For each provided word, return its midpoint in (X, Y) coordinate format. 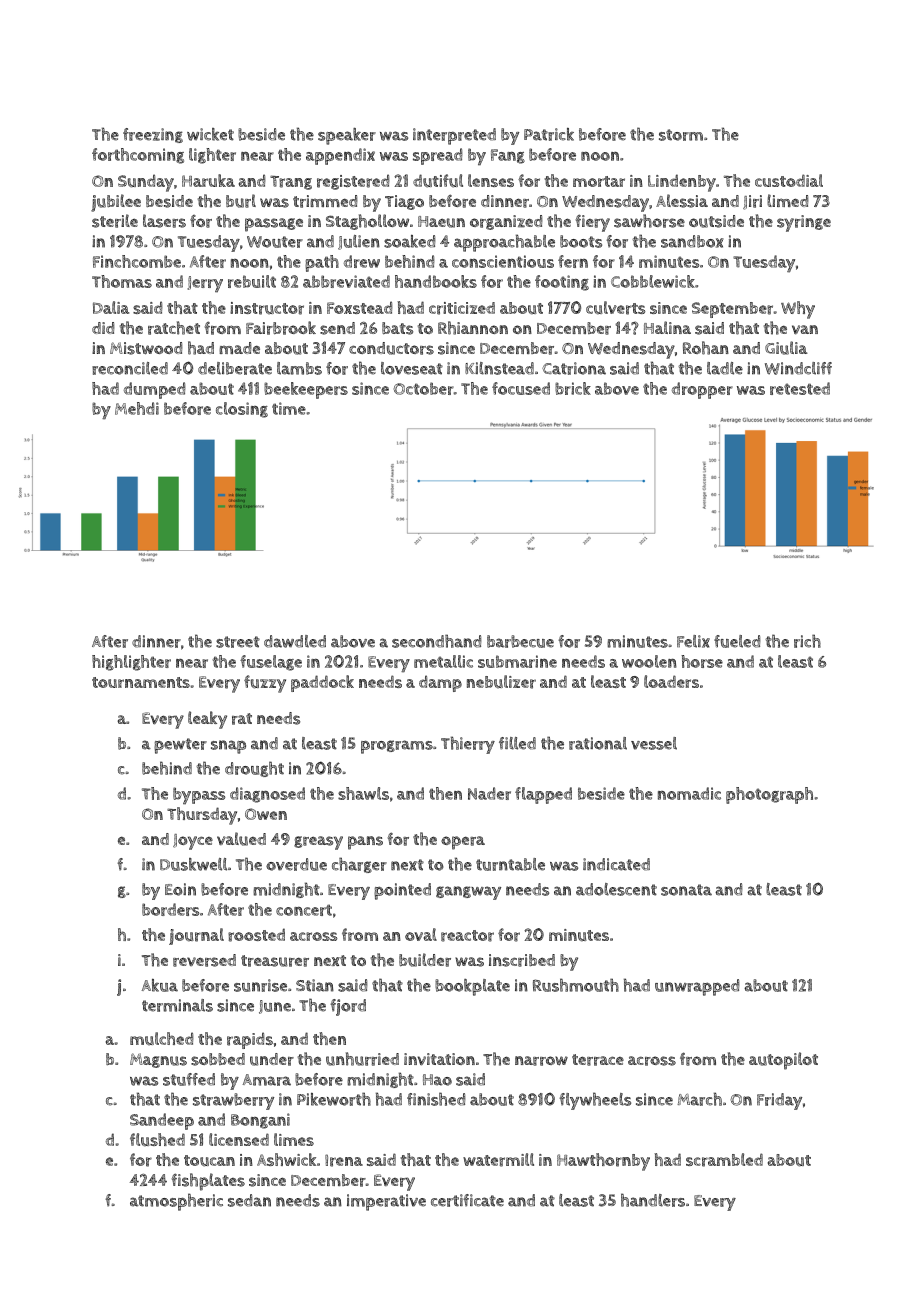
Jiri (752, 202)
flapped (543, 795)
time (289, 408)
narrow (541, 1061)
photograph (769, 795)
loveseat (412, 368)
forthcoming (138, 156)
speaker (347, 136)
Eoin (180, 889)
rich (807, 641)
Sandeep (162, 1121)
